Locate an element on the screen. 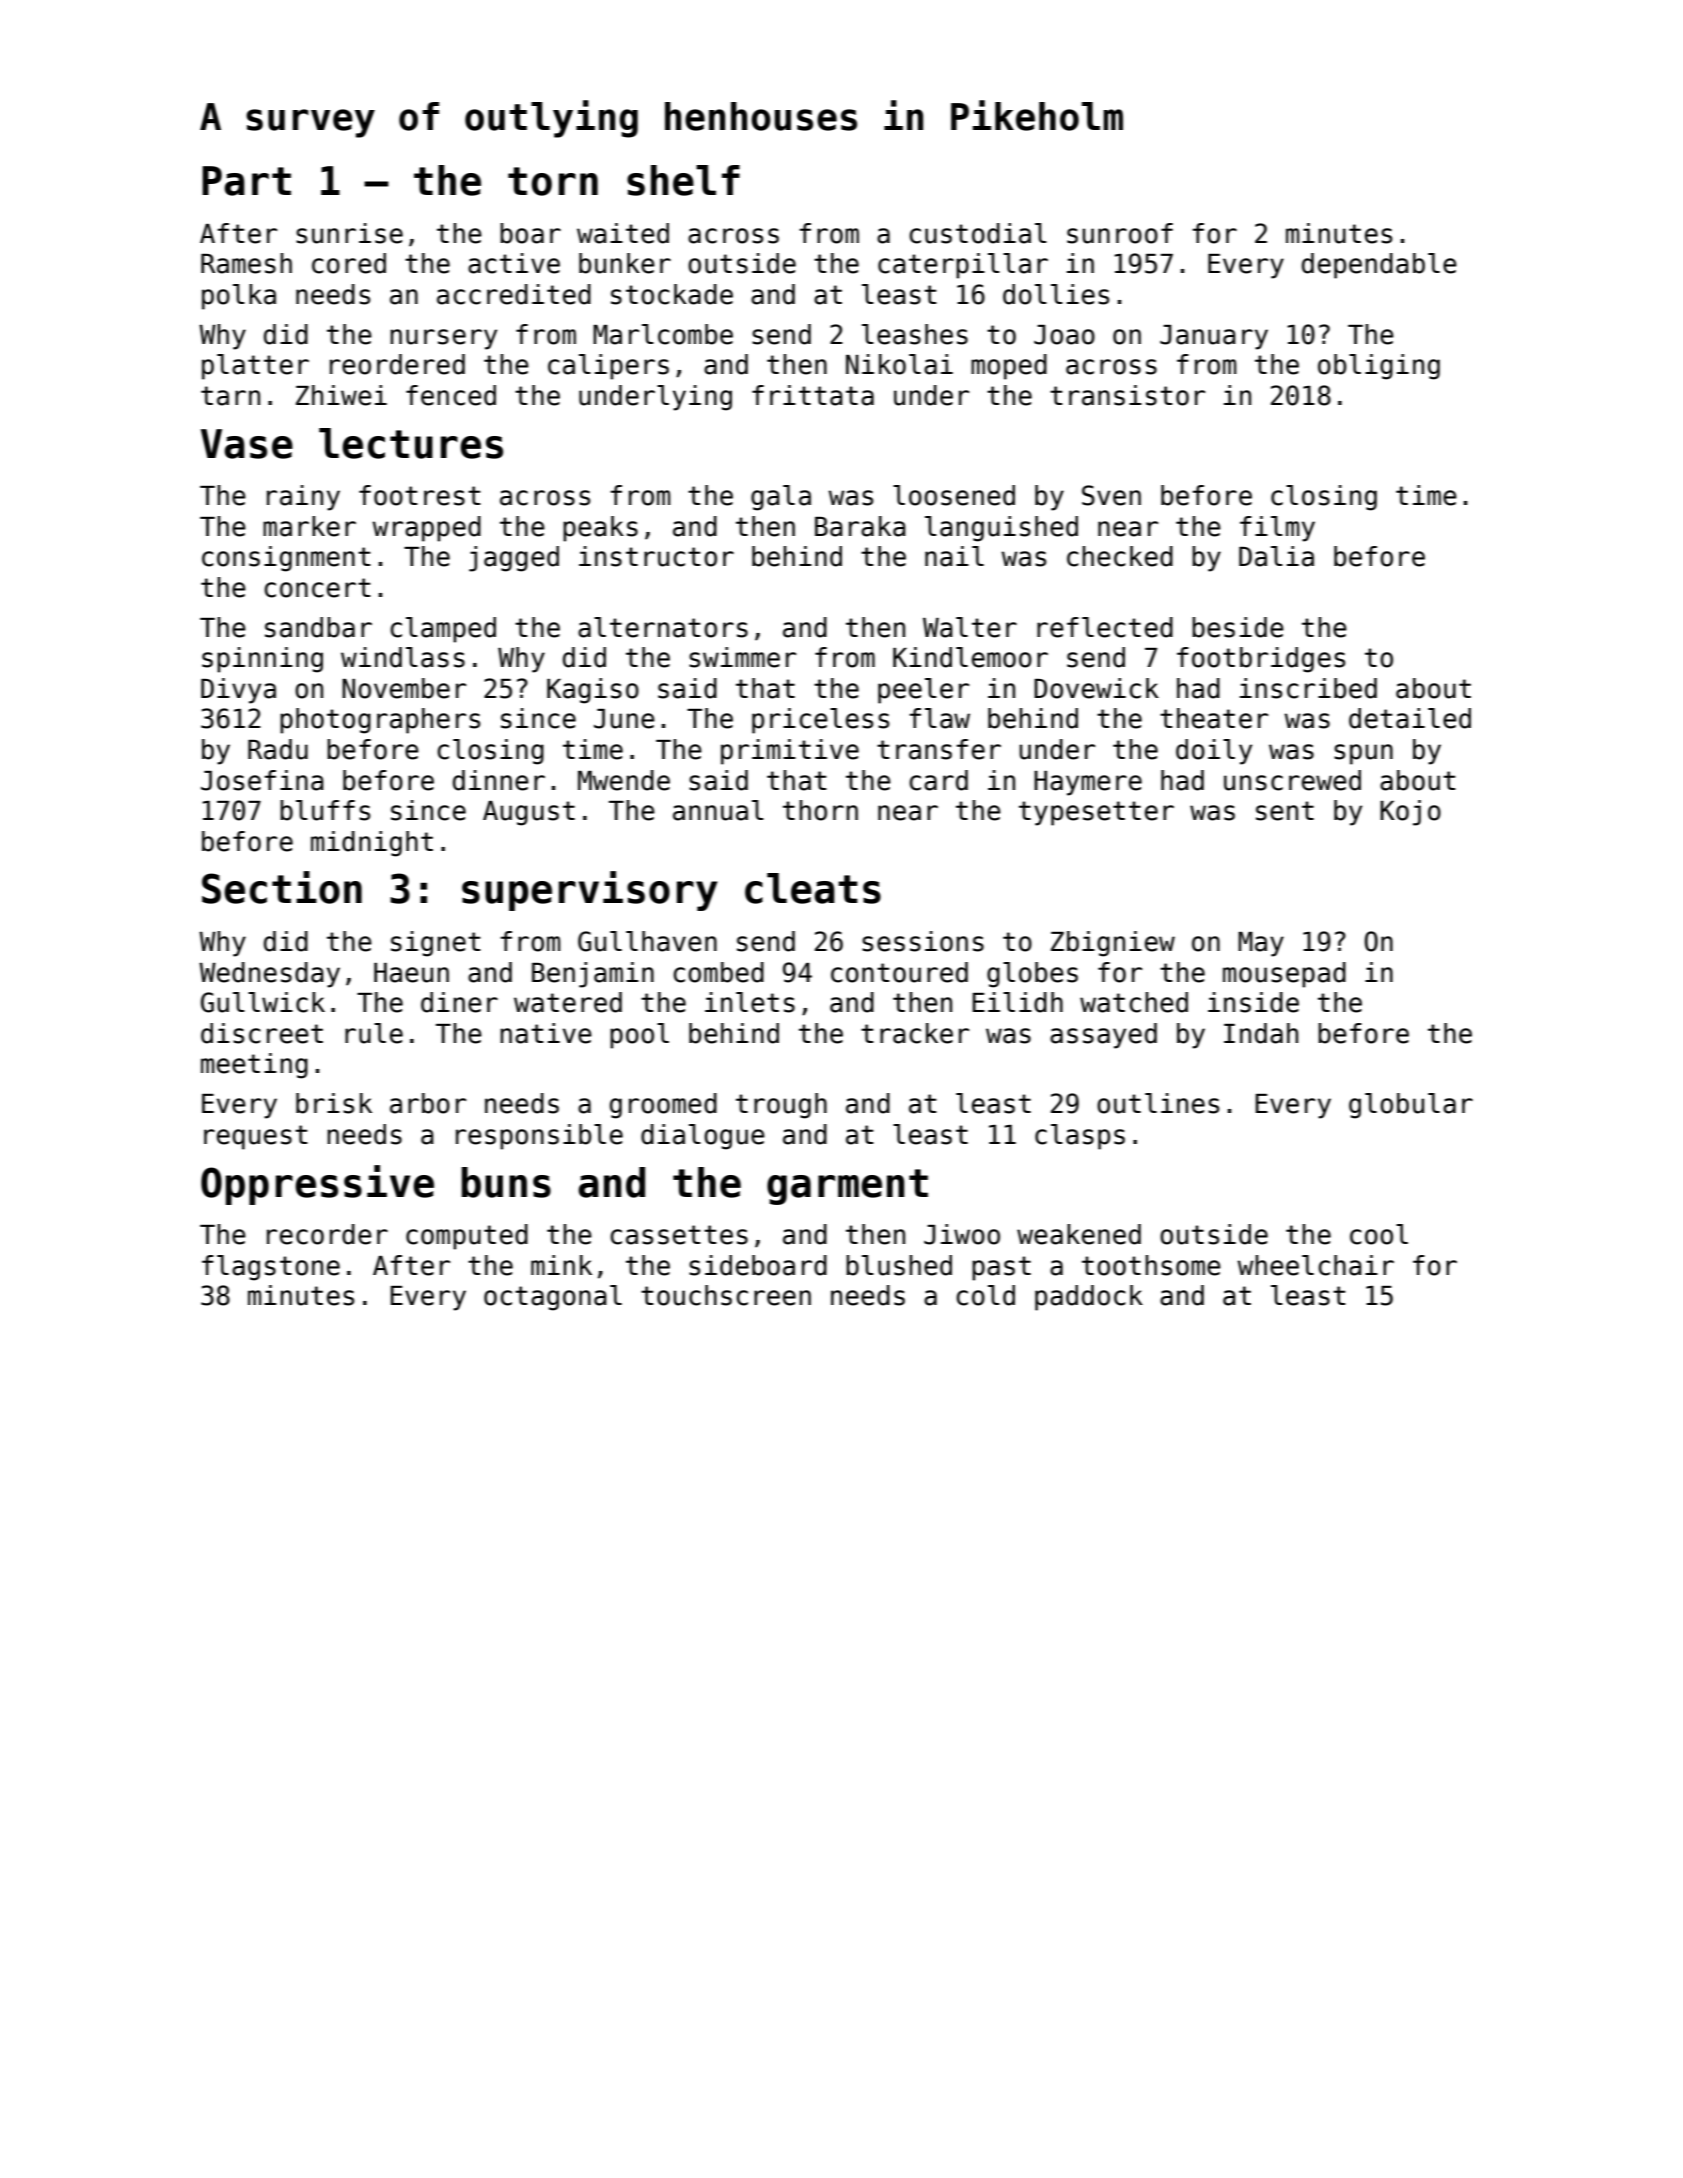 This screenshot has width=1683, height=2178. flagstone is located at coordinates (271, 1268).
